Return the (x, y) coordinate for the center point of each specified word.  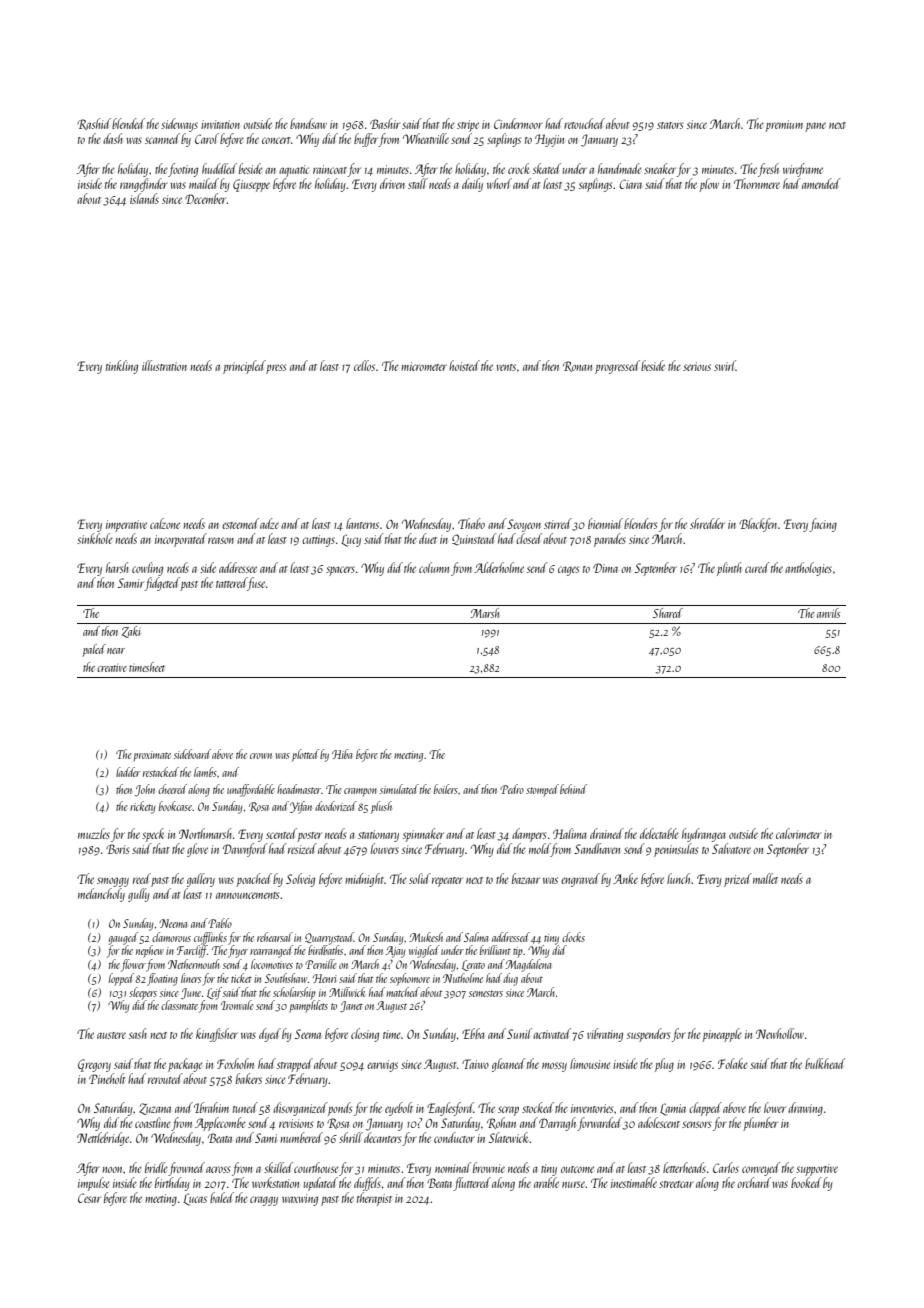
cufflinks (210, 938)
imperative (126, 526)
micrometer (424, 366)
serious (697, 366)
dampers (529, 835)
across (218, 1169)
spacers (340, 571)
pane (815, 127)
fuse (256, 584)
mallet (765, 878)
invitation (220, 124)
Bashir (385, 123)
